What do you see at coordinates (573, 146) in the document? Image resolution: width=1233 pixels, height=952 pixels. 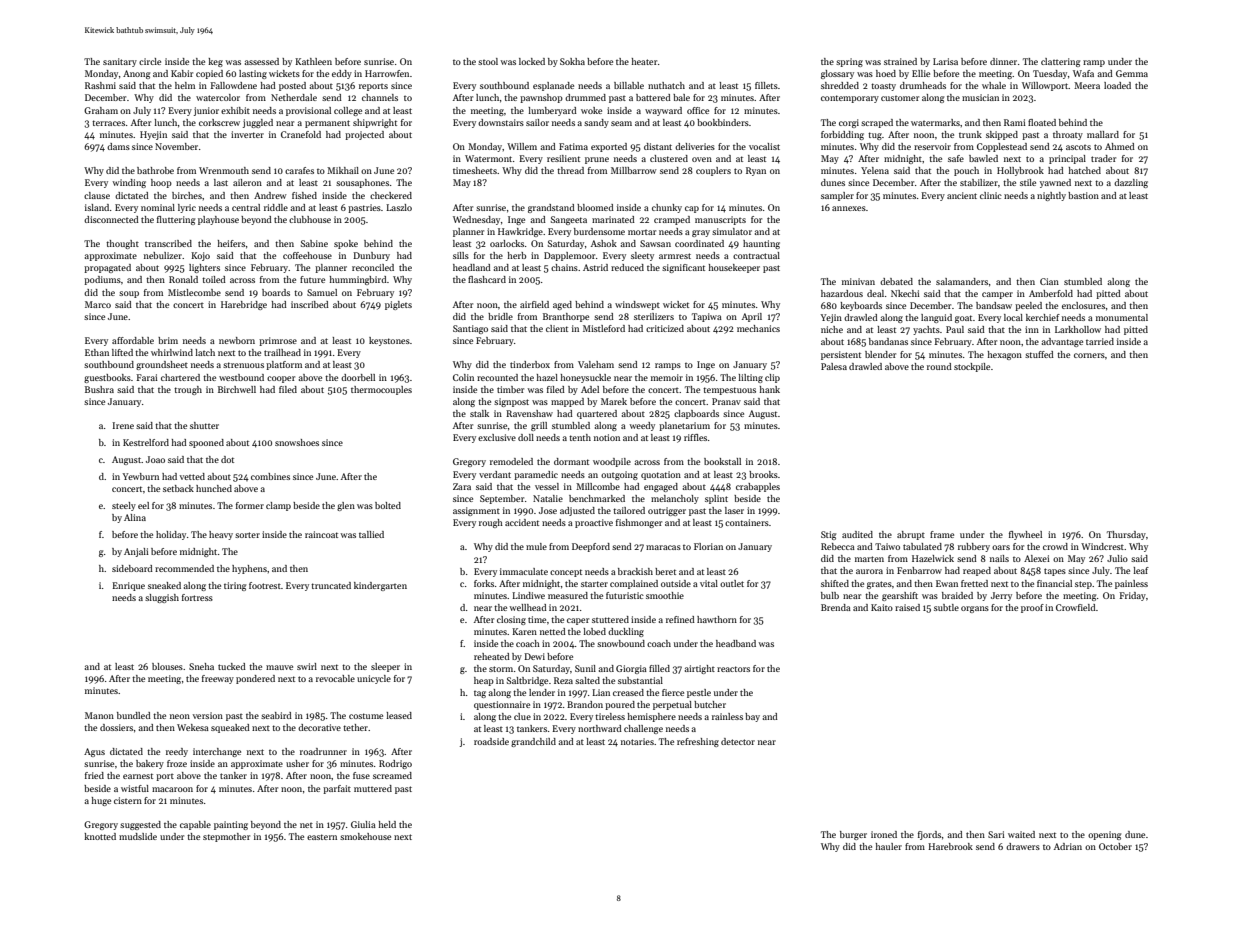 I see `Fatima` at bounding box center [573, 146].
